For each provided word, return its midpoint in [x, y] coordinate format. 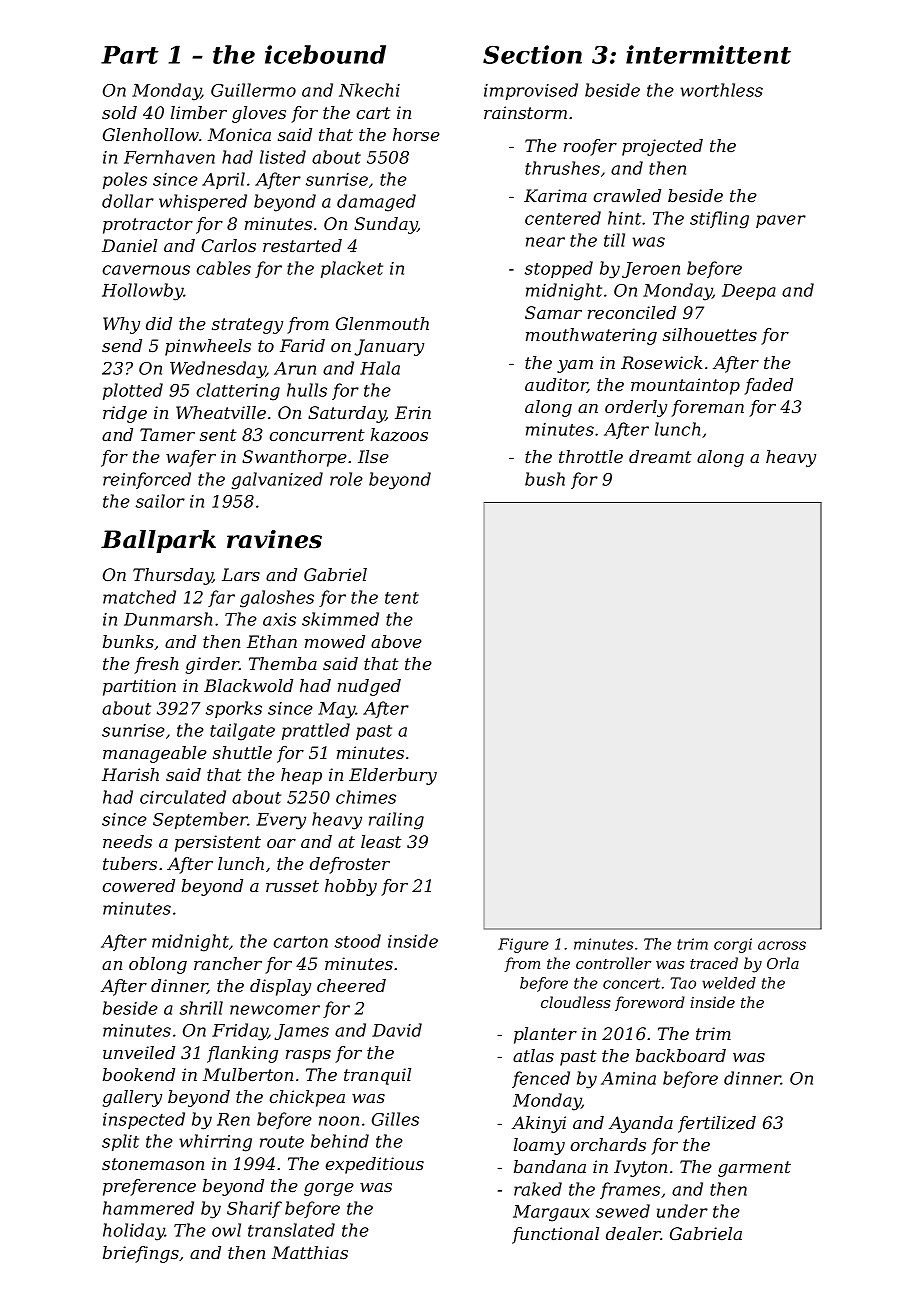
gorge [329, 1189]
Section [532, 54]
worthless [721, 90]
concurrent [317, 435]
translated [291, 1230]
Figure [523, 945]
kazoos [399, 435]
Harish [130, 774]
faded [768, 386]
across [782, 945]
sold [119, 112]
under [682, 1211]
